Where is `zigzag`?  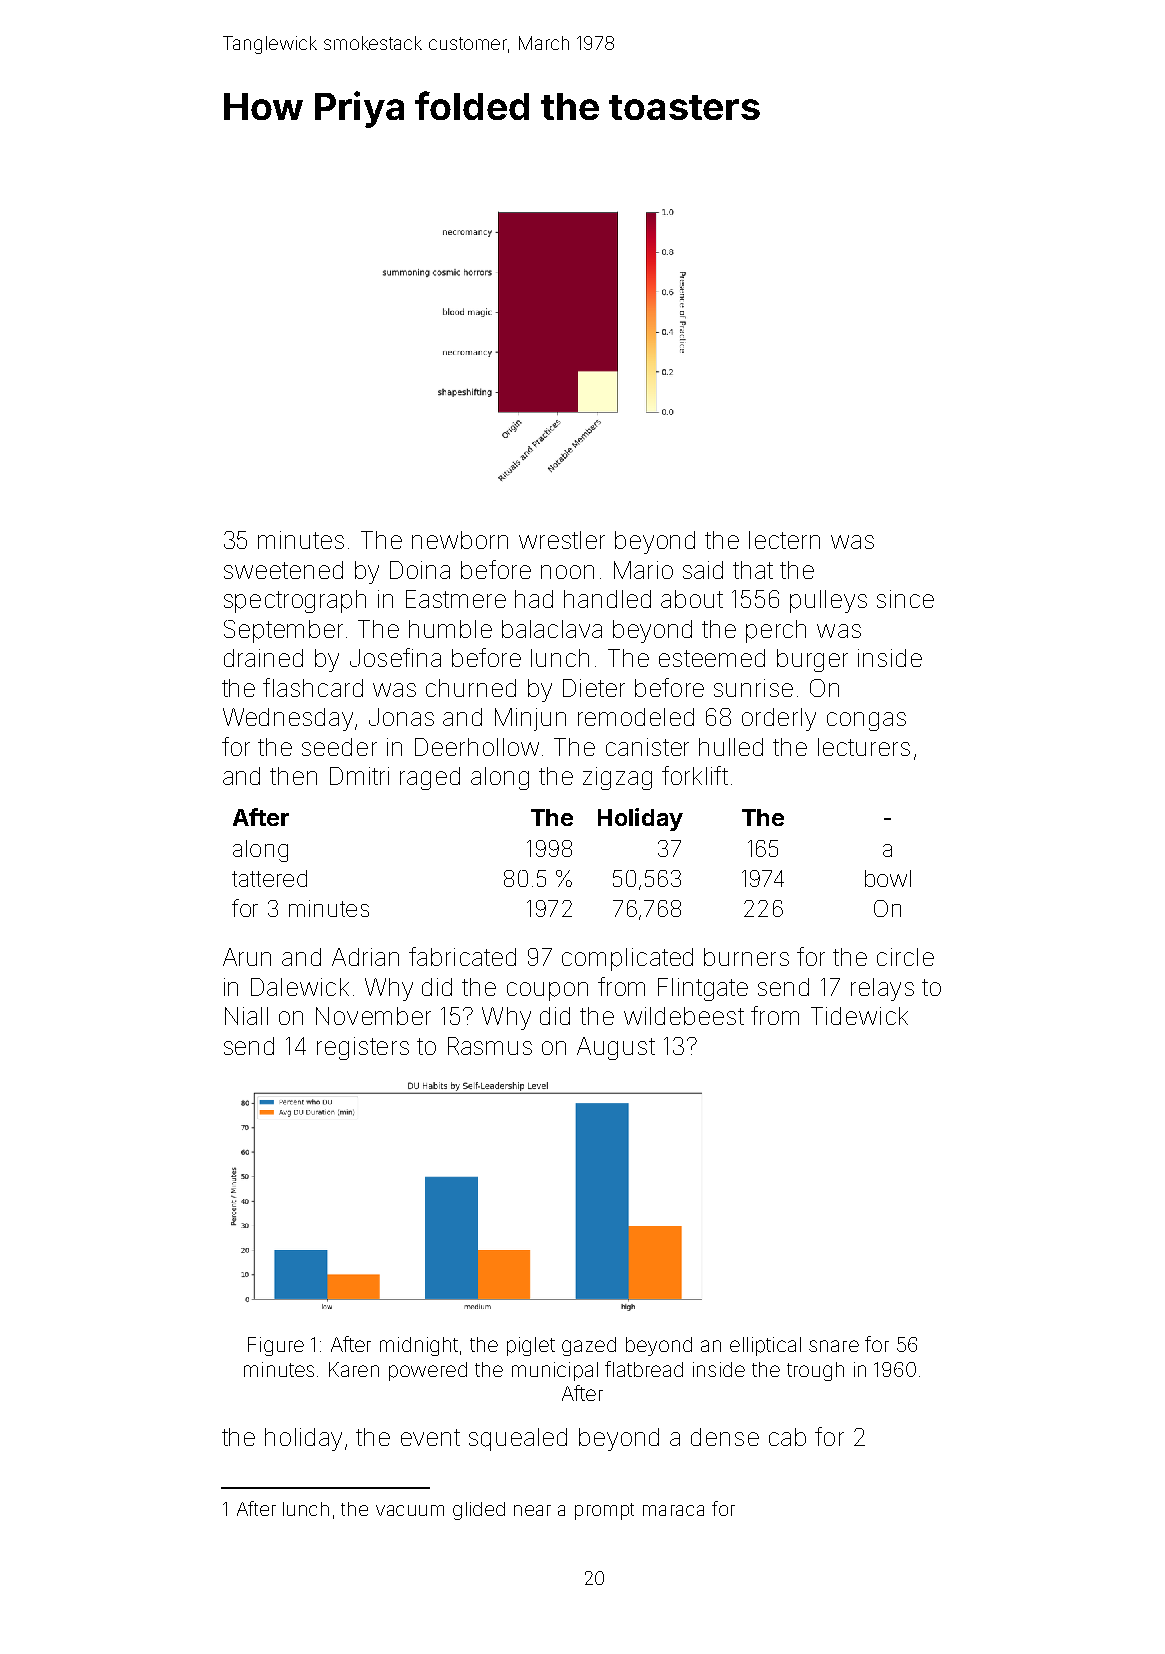
zigzag is located at coordinates (617, 778).
